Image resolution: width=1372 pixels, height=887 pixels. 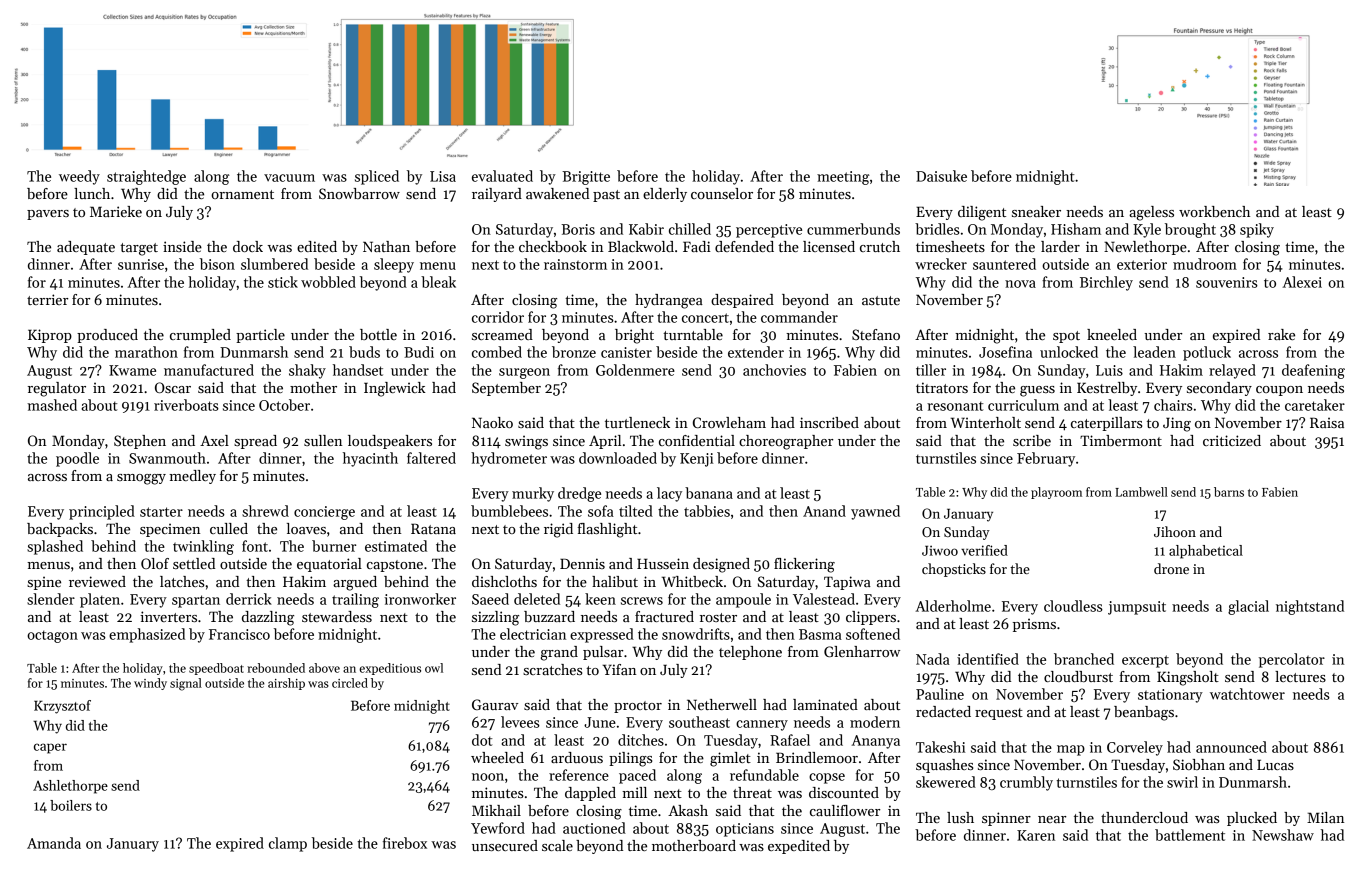 I want to click on opticians, so click(x=745, y=830).
